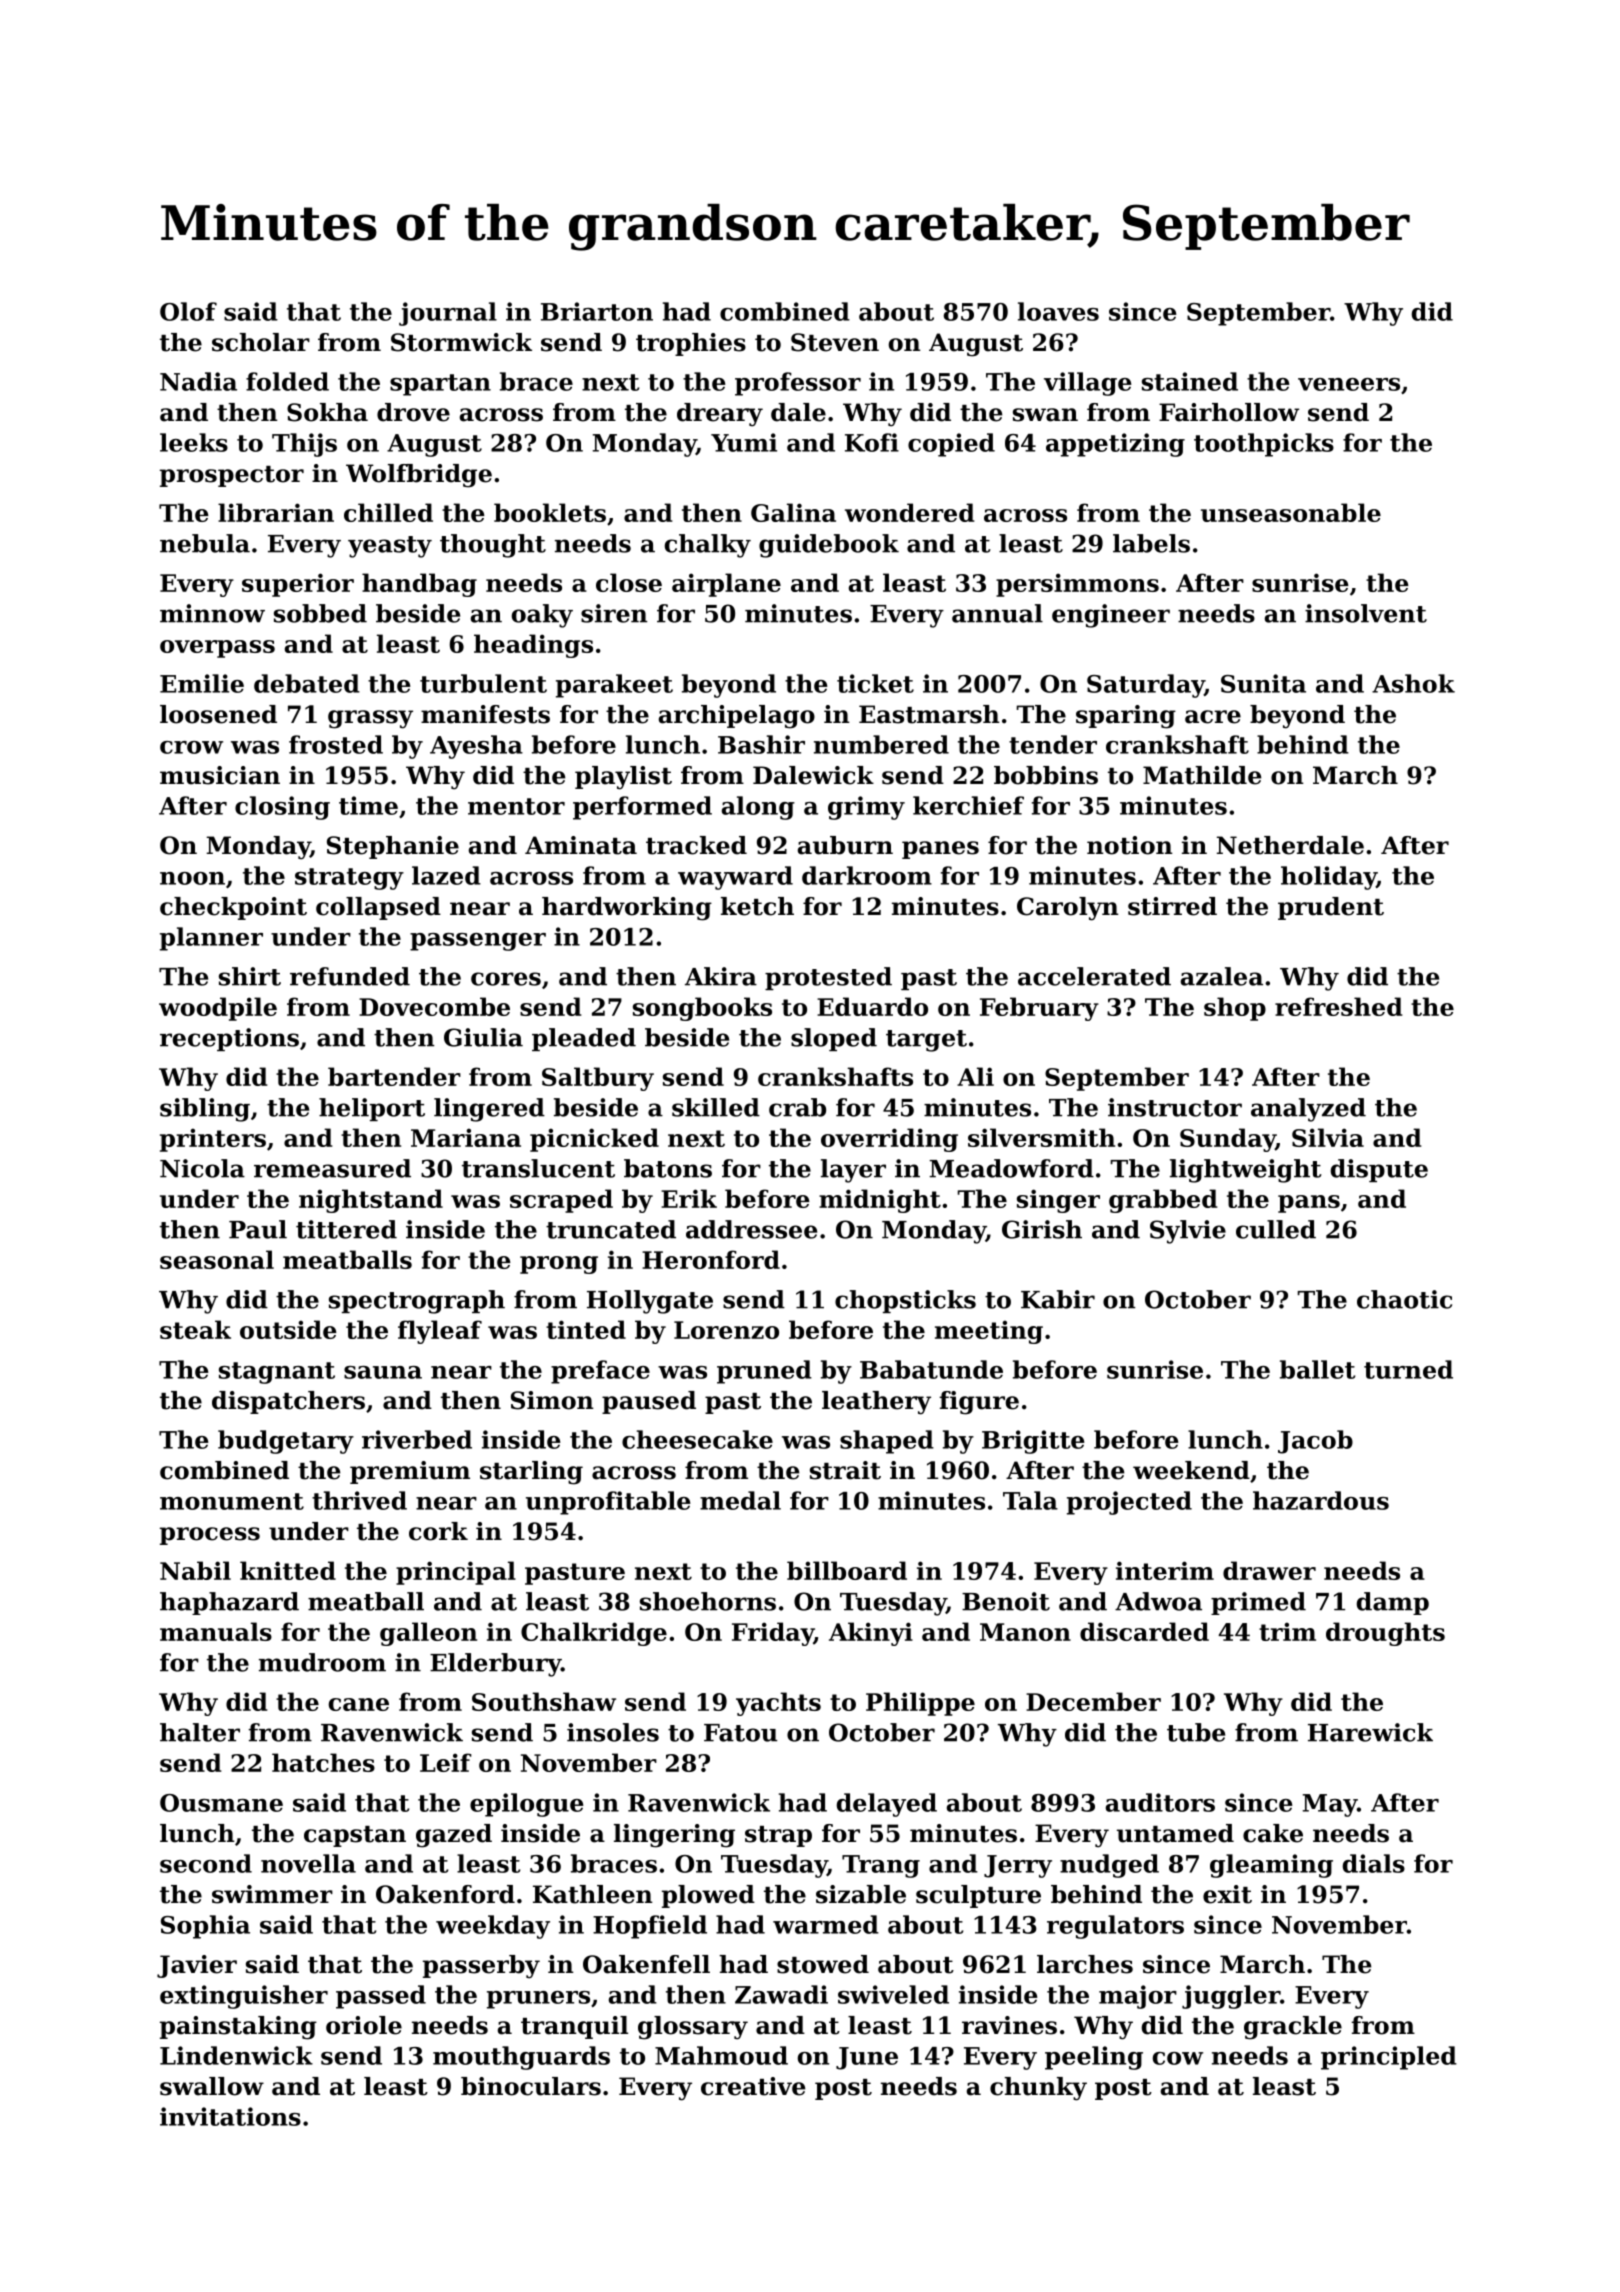 This screenshot has height=2292, width=1620. What do you see at coordinates (753, 2086) in the screenshot?
I see `creative` at bounding box center [753, 2086].
